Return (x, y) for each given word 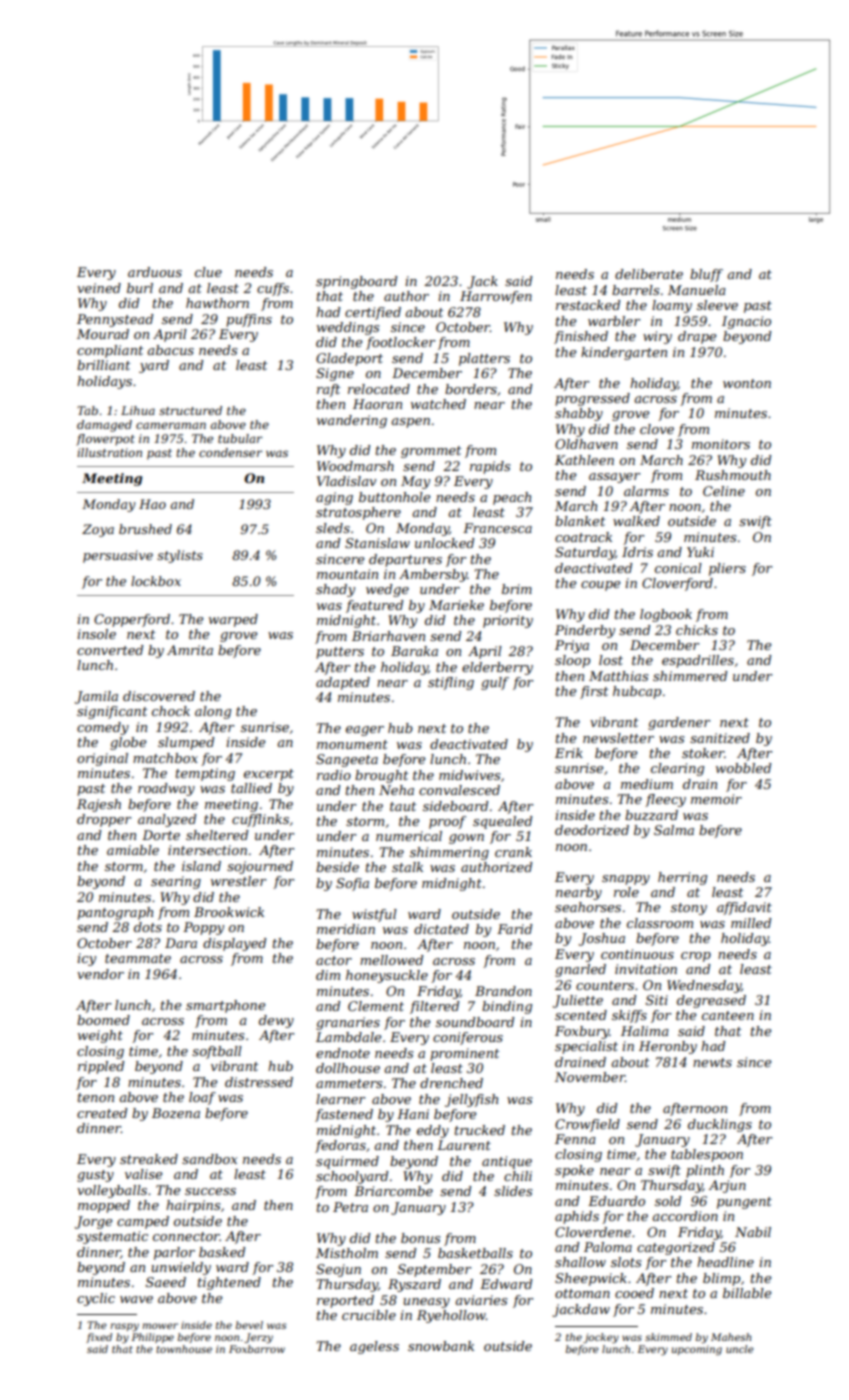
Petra (350, 1207)
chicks (697, 630)
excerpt (269, 775)
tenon (96, 1097)
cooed (634, 1293)
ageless (374, 1347)
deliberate (649, 274)
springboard (356, 282)
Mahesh (731, 1337)
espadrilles (698, 661)
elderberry (497, 668)
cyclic (96, 1299)
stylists (180, 556)
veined (99, 288)
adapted (343, 683)
